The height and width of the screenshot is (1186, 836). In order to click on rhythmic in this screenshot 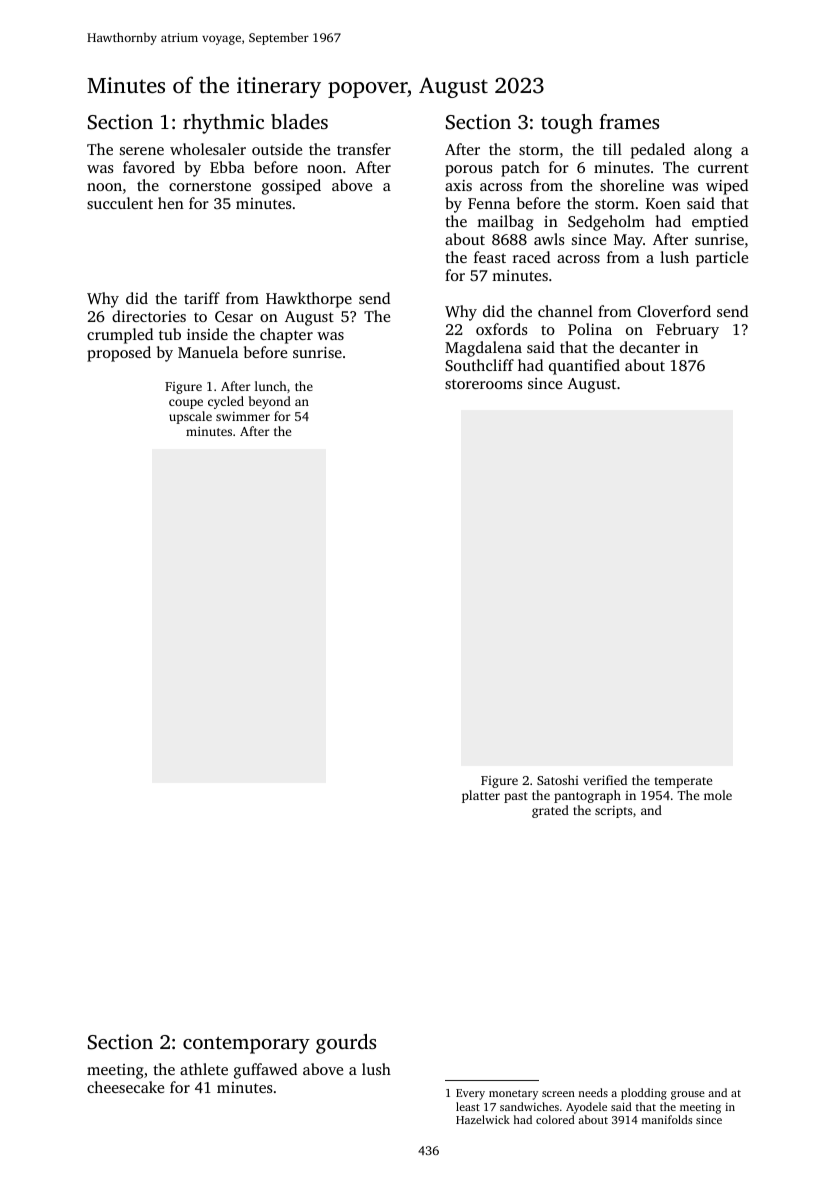, I will do `click(223, 124)`.
